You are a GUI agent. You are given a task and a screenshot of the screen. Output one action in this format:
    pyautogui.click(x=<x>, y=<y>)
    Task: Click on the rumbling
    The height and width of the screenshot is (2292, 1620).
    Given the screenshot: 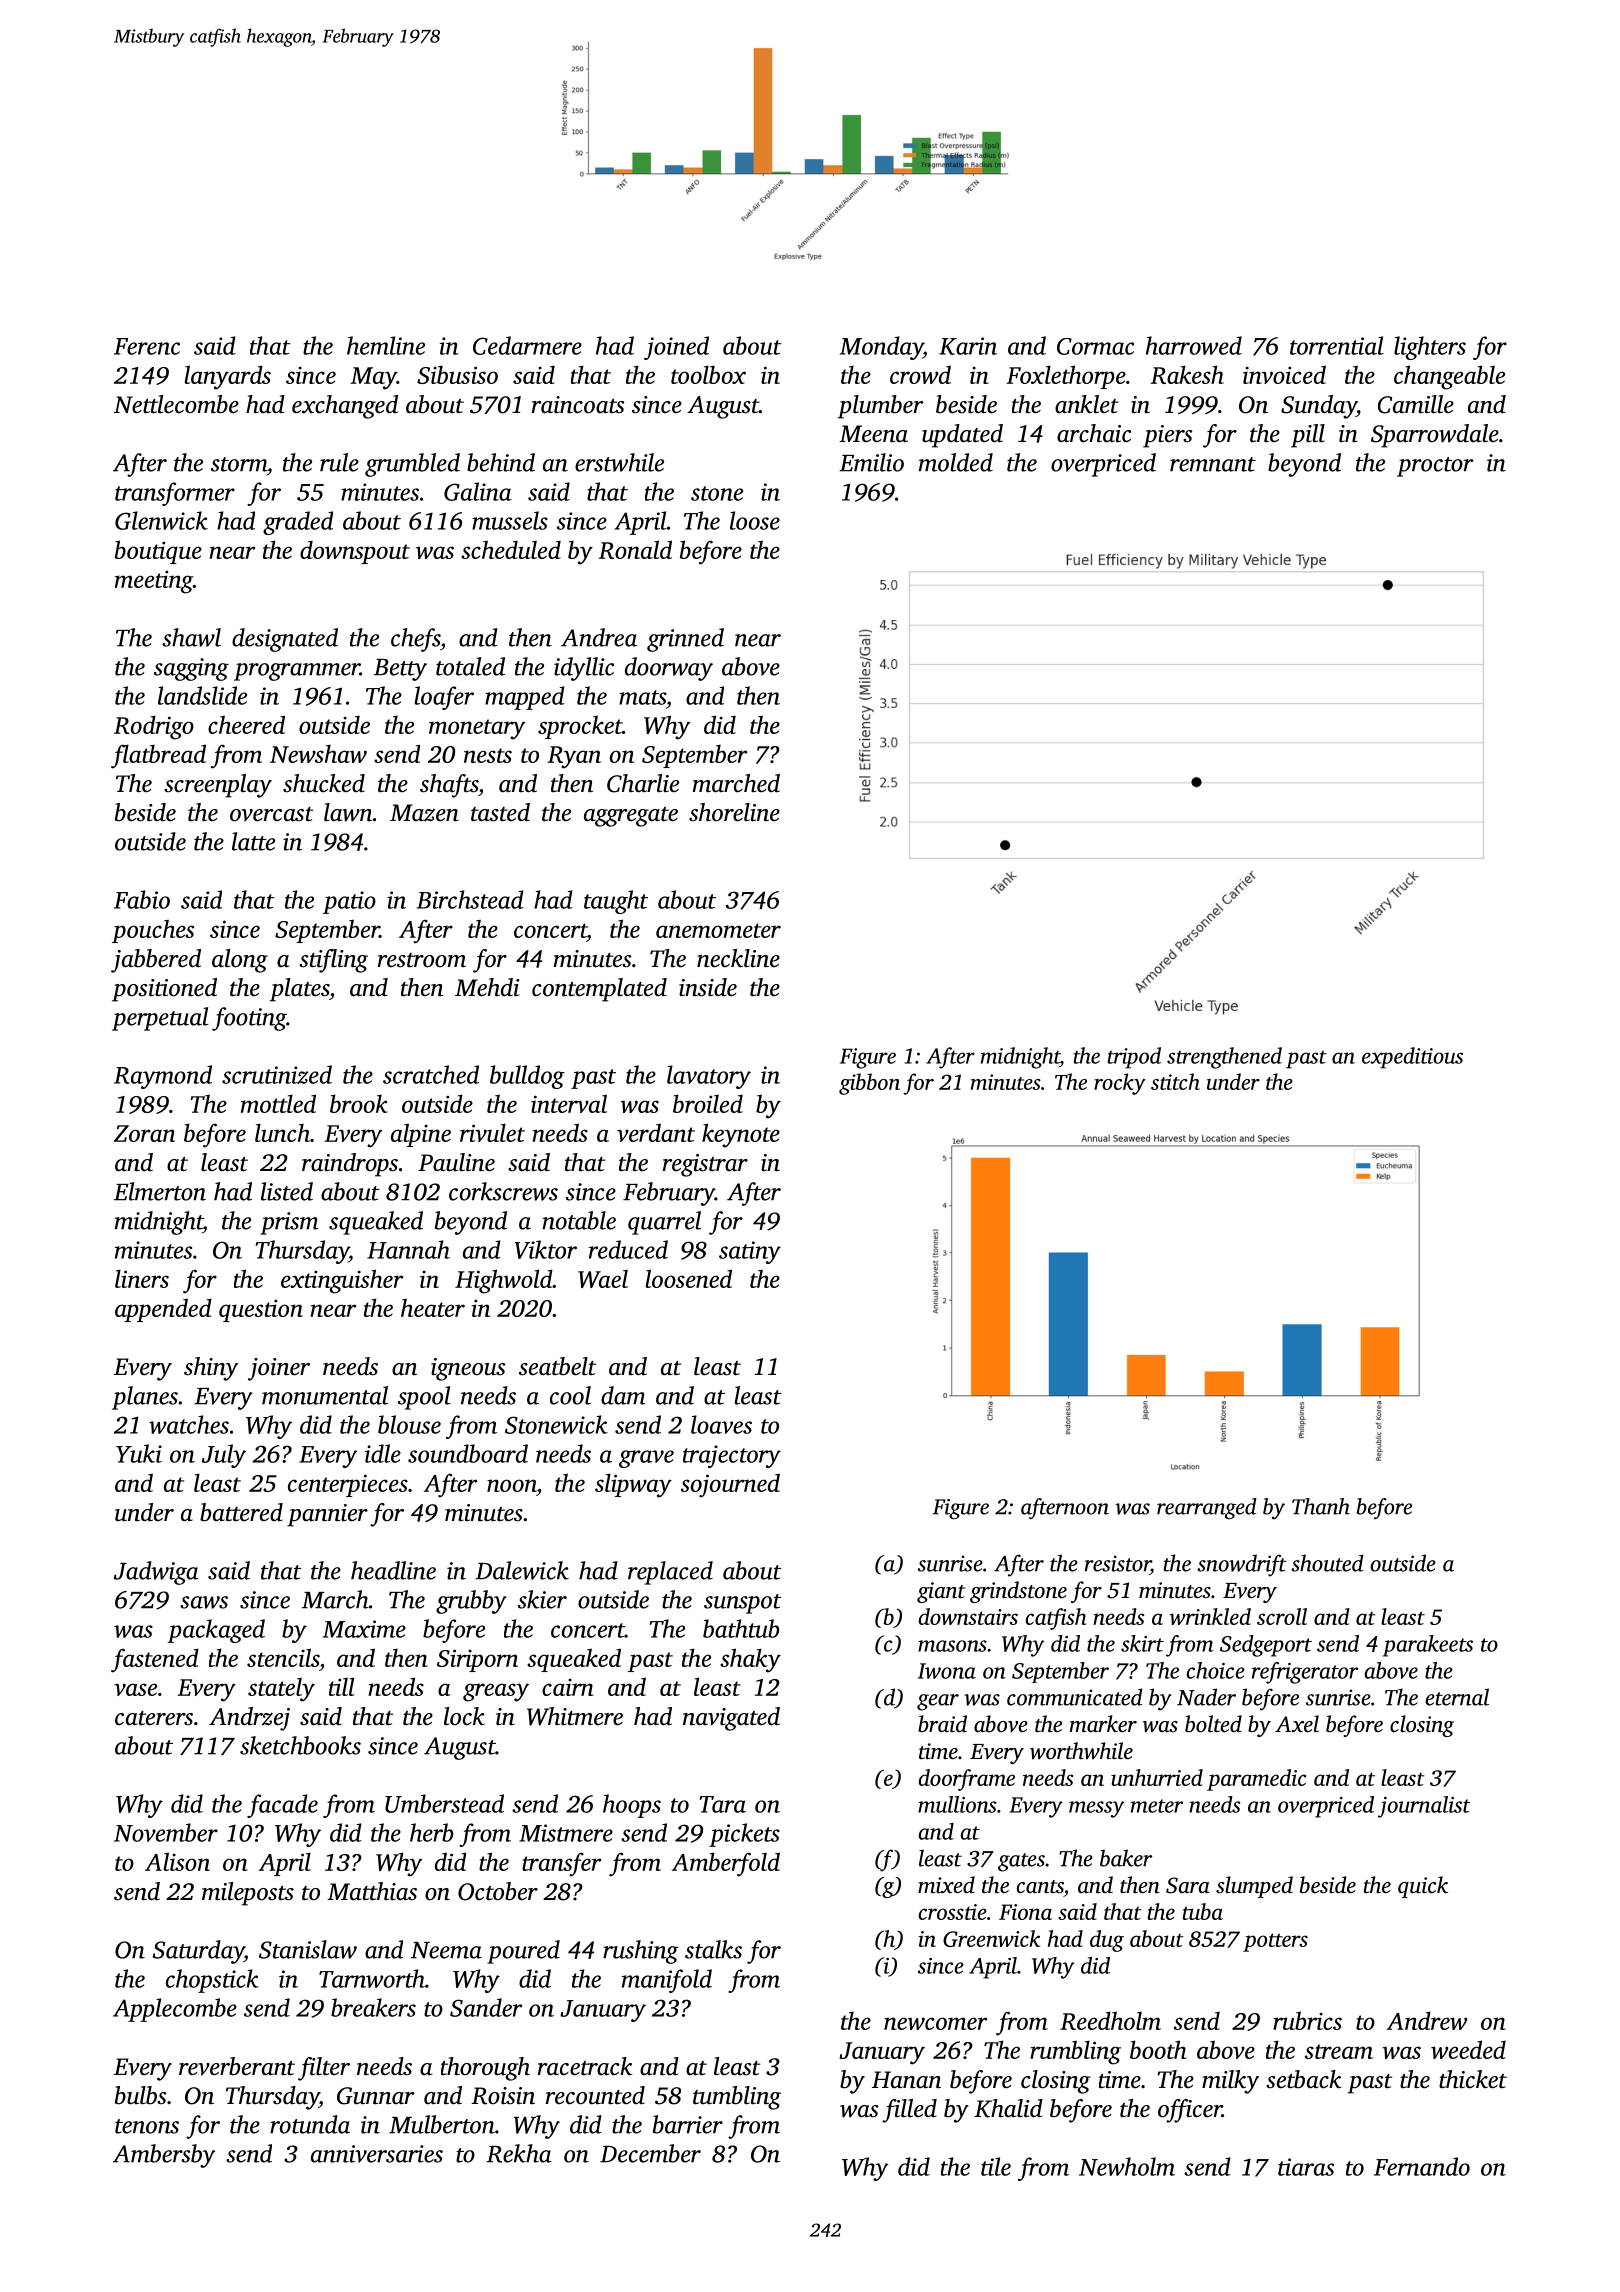 What is the action you would take?
    pyautogui.click(x=1075, y=2052)
